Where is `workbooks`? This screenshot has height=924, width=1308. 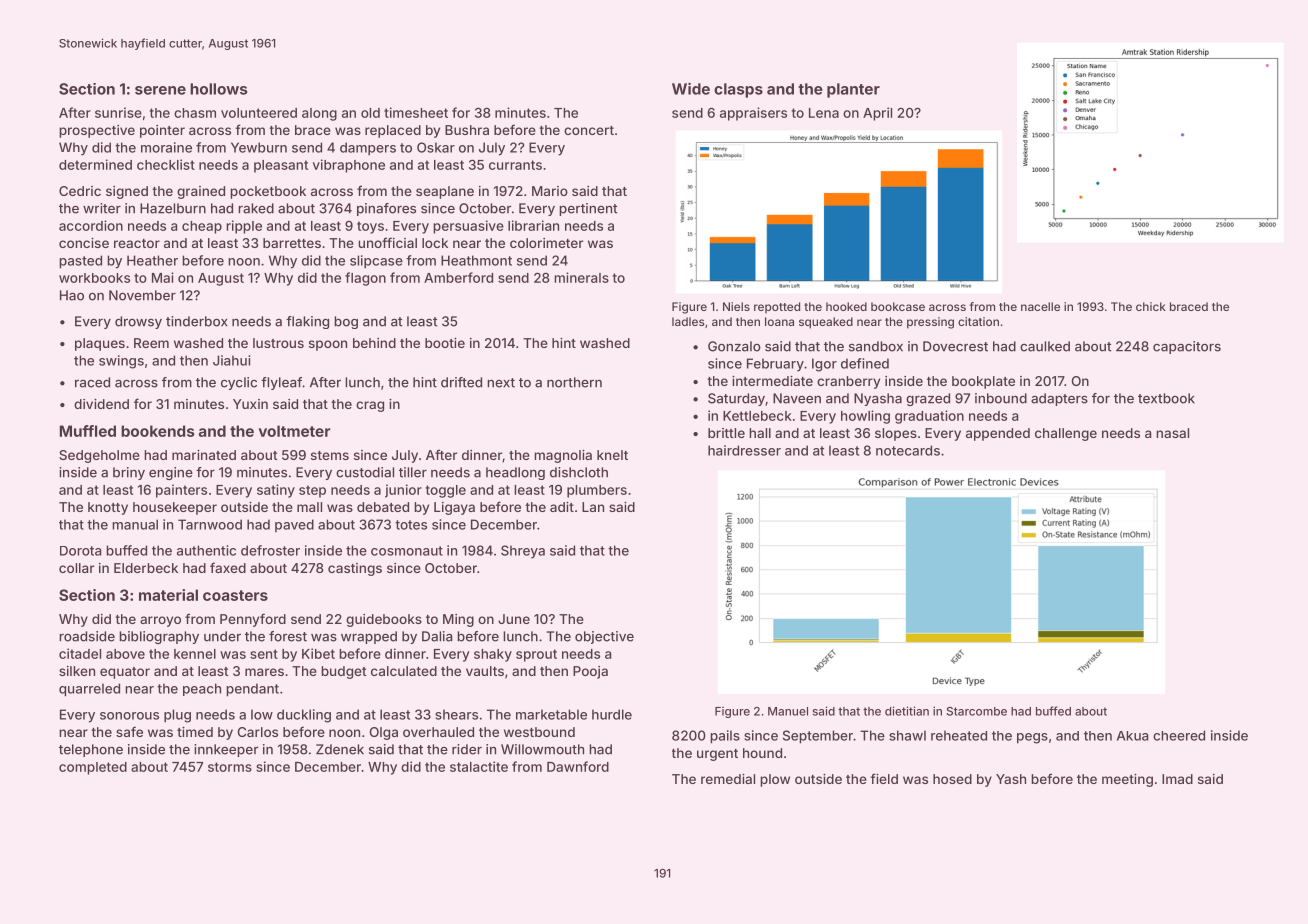
workbooks is located at coordinates (94, 278).
